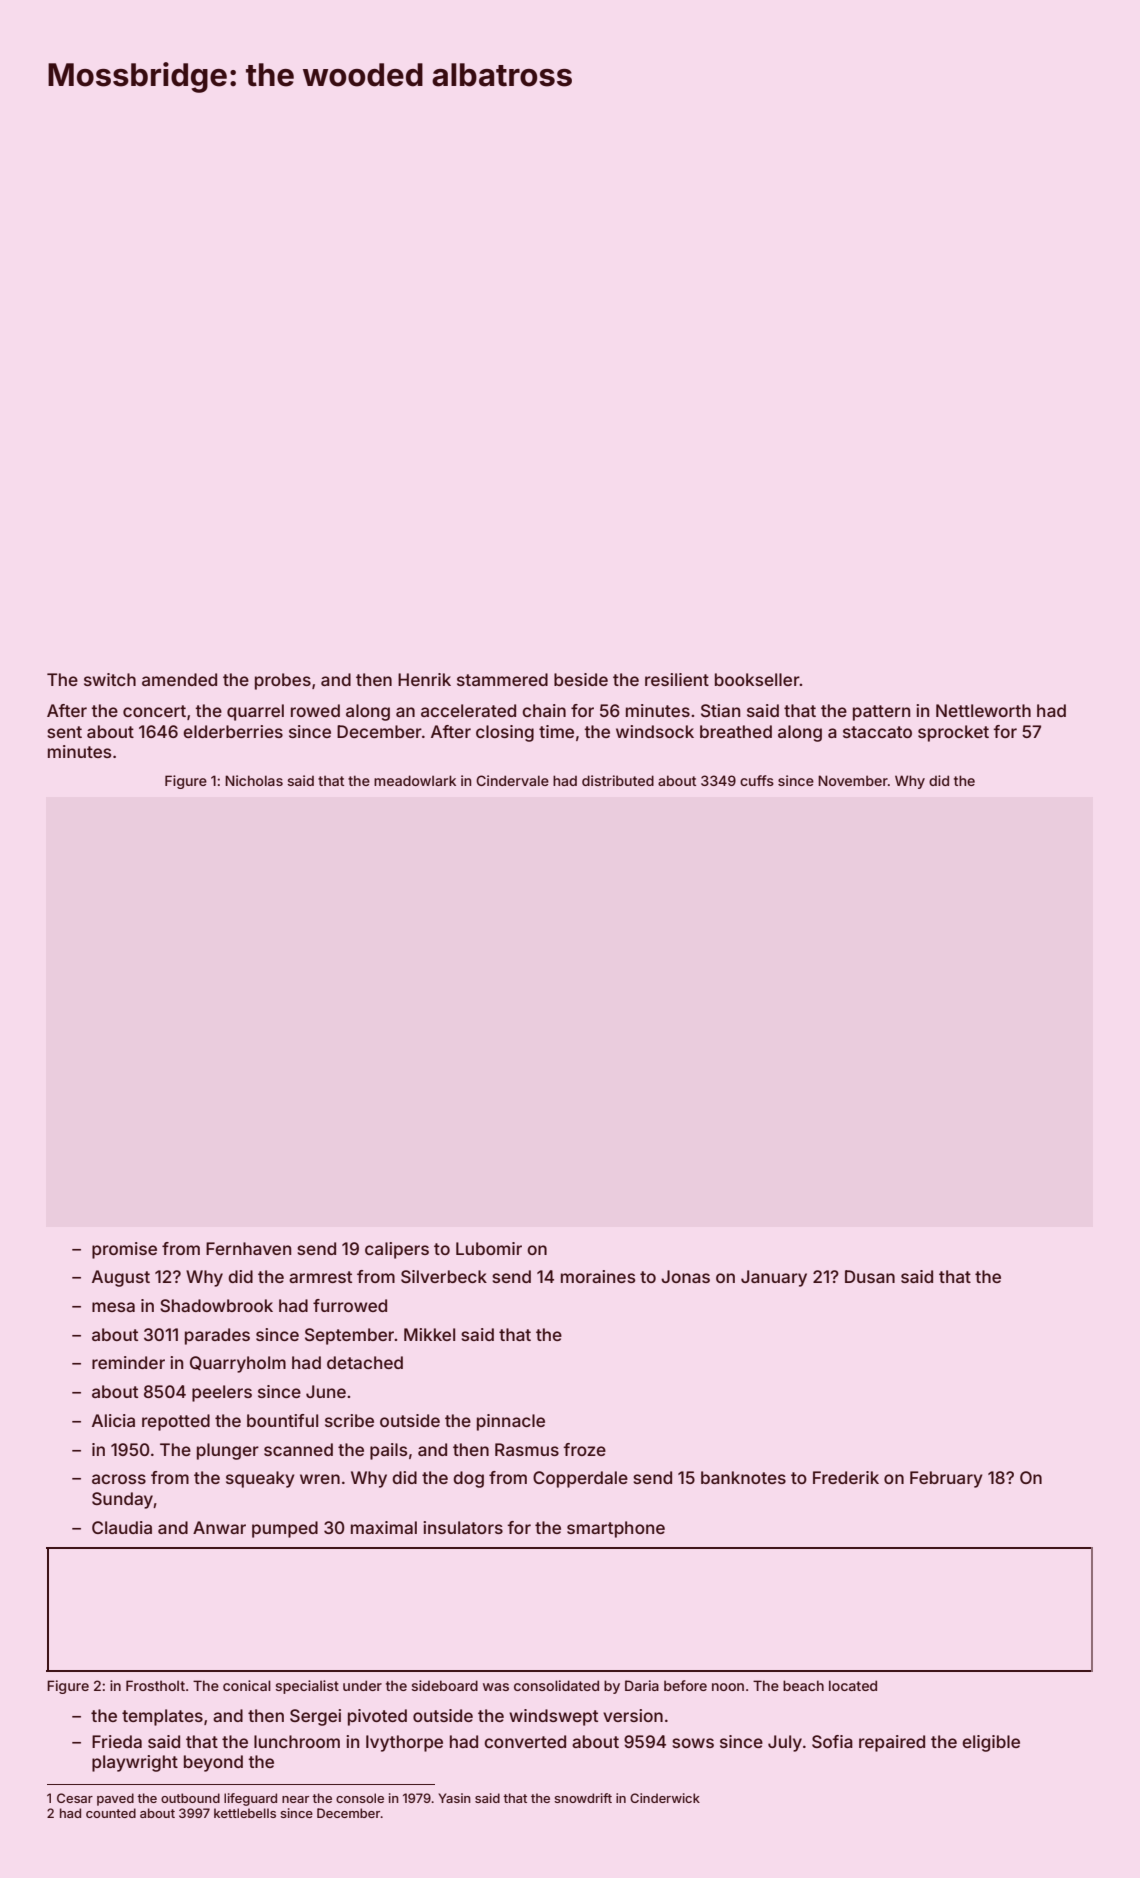 The width and height of the screenshot is (1140, 1878). What do you see at coordinates (502, 679) in the screenshot?
I see `stammered` at bounding box center [502, 679].
